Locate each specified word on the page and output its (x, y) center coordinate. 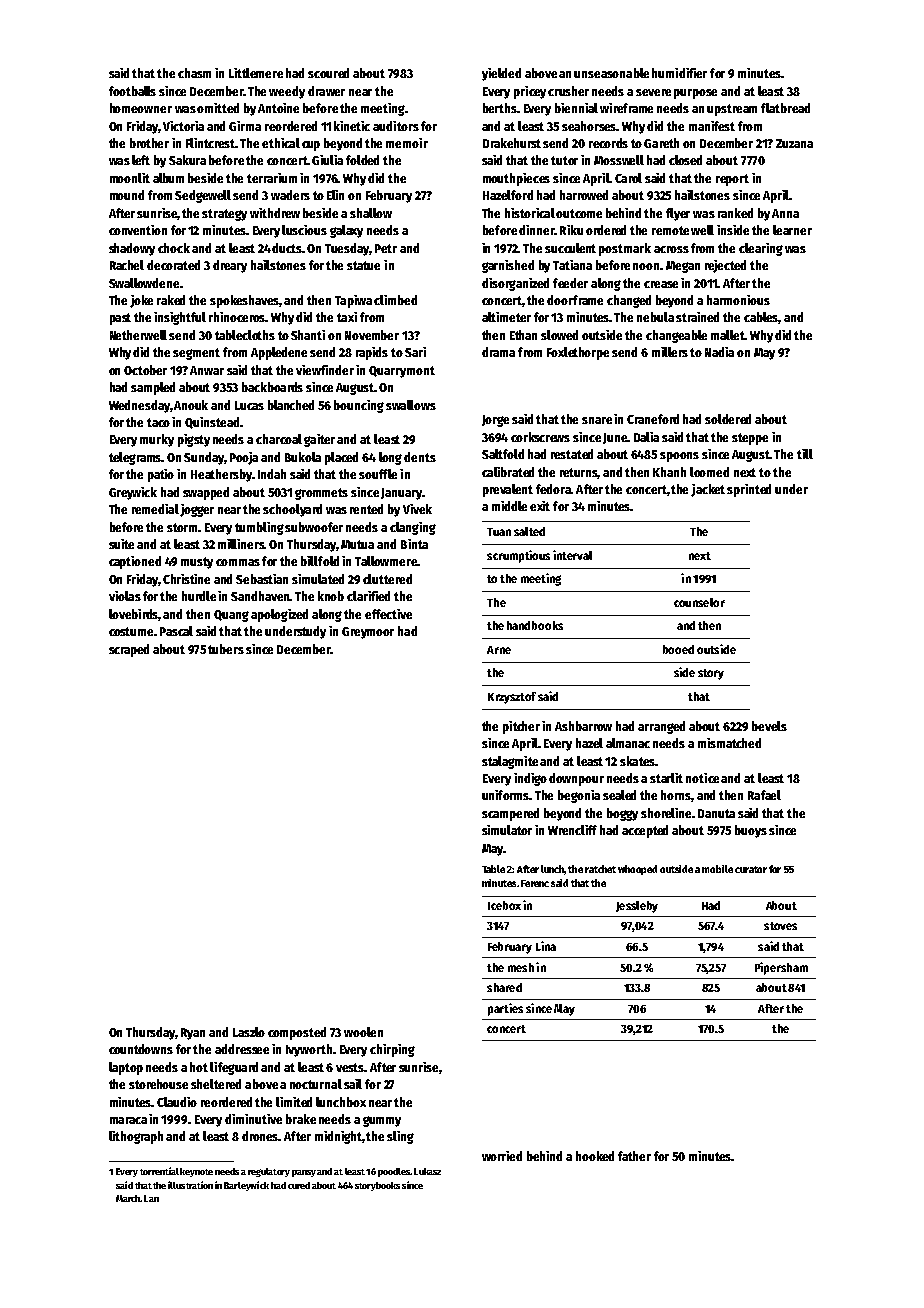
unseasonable (611, 73)
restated (572, 454)
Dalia (646, 437)
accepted (645, 831)
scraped (129, 650)
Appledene (279, 353)
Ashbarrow (583, 726)
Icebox (504, 905)
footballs (132, 91)
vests (350, 1067)
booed (678, 649)
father (634, 1156)
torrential (159, 1171)
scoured (328, 73)
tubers (226, 649)
